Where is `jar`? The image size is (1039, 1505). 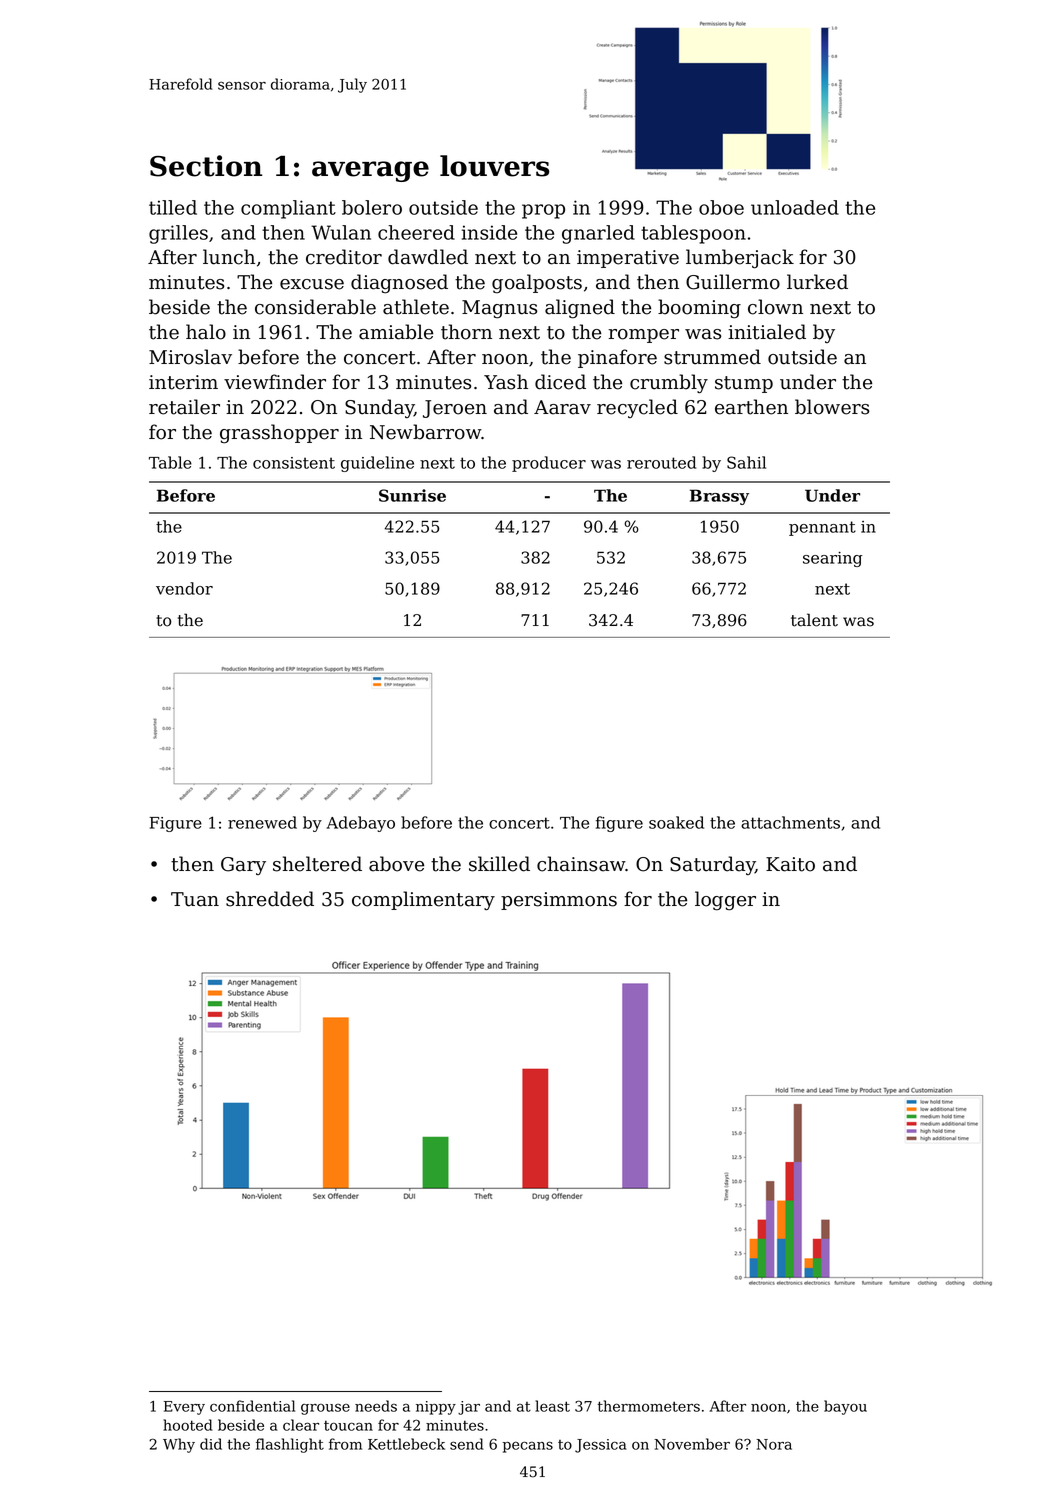 jar is located at coordinates (469, 1408).
